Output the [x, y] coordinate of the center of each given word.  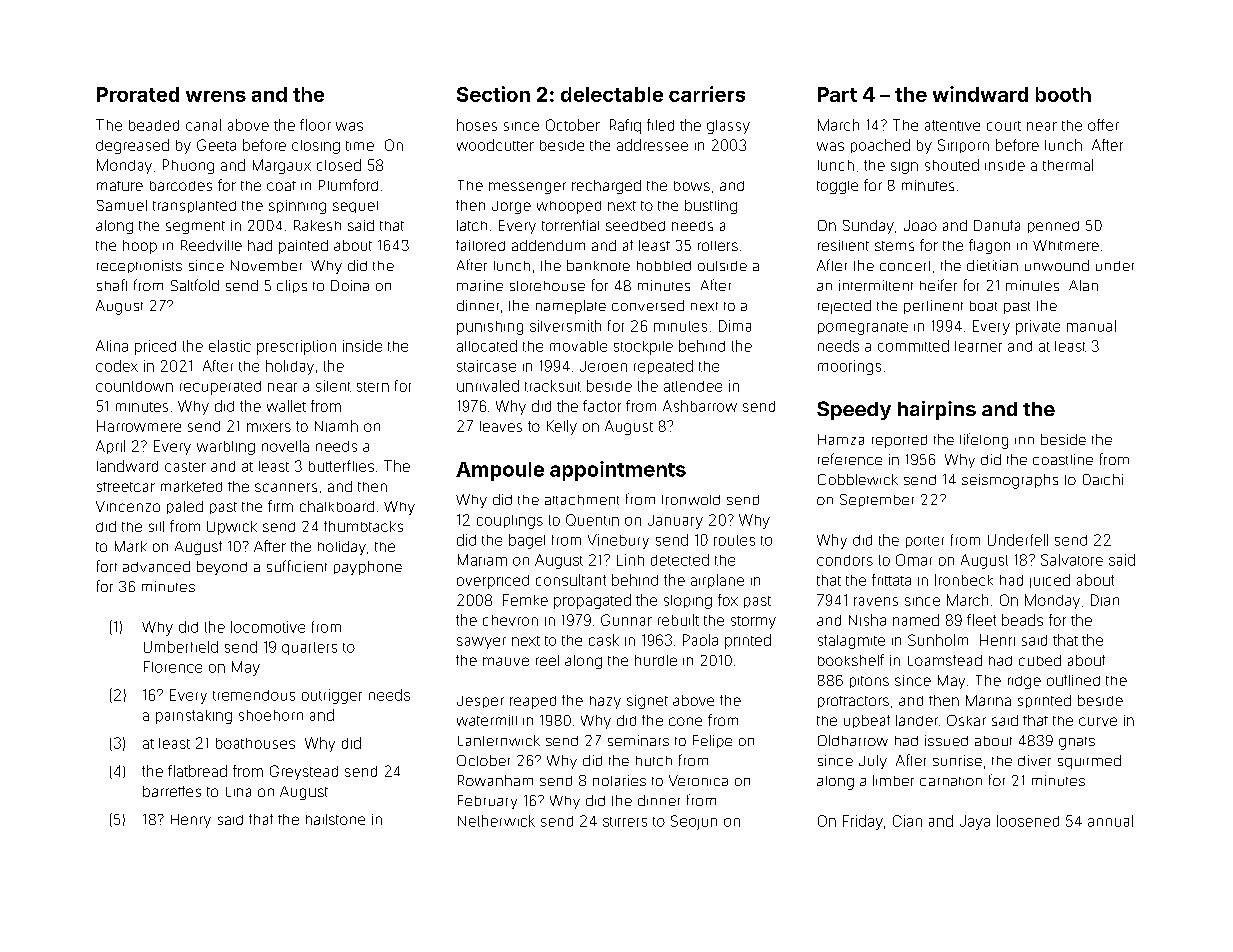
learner [978, 346]
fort [107, 566]
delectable [612, 94]
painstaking [194, 717]
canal [203, 125]
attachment [582, 500]
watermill [487, 720]
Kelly [562, 427]
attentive [952, 125]
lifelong [984, 441]
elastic [230, 346]
